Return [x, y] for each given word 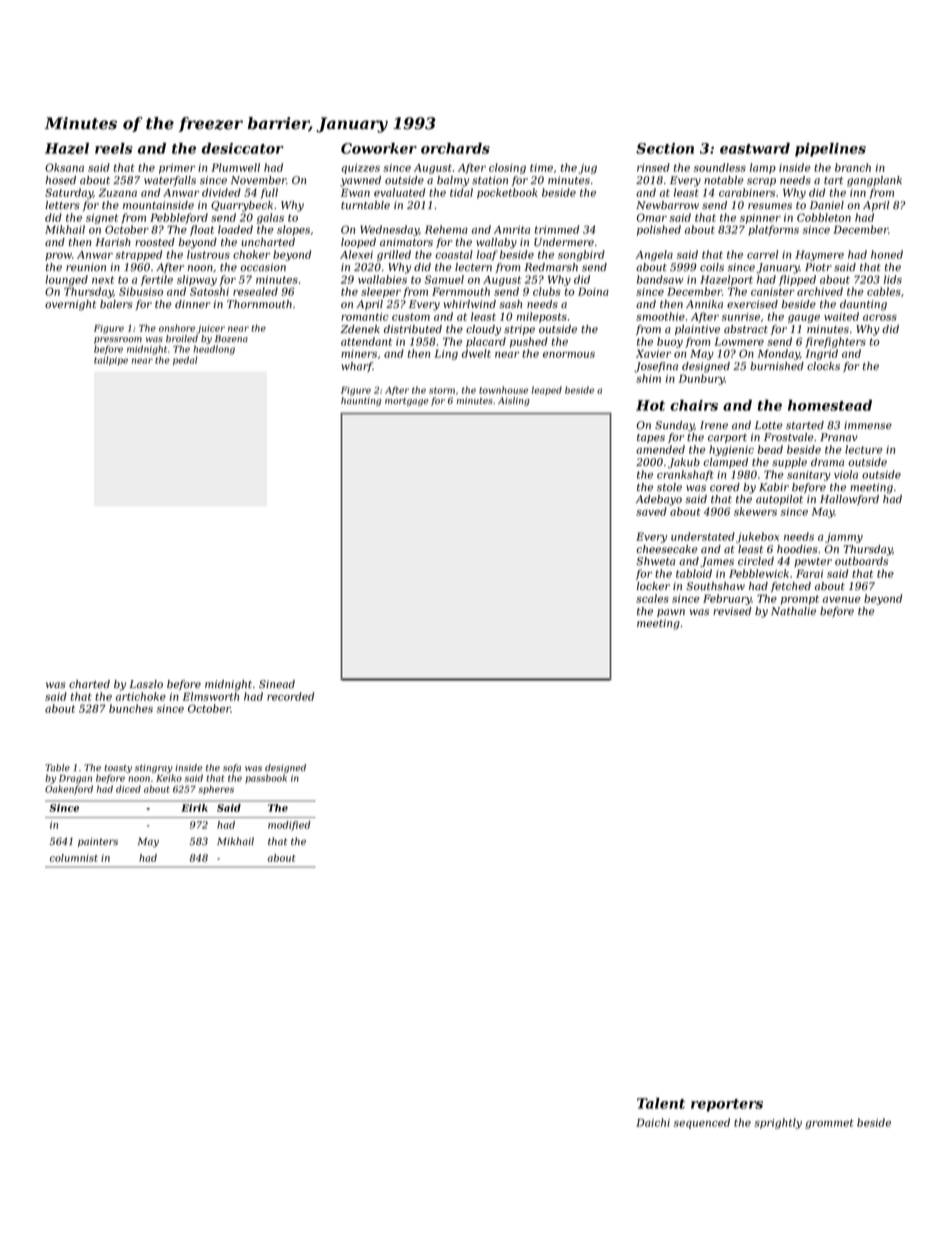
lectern [473, 267]
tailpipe [111, 361]
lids [893, 279]
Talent [661, 1103]
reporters [727, 1105]
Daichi [653, 1122]
